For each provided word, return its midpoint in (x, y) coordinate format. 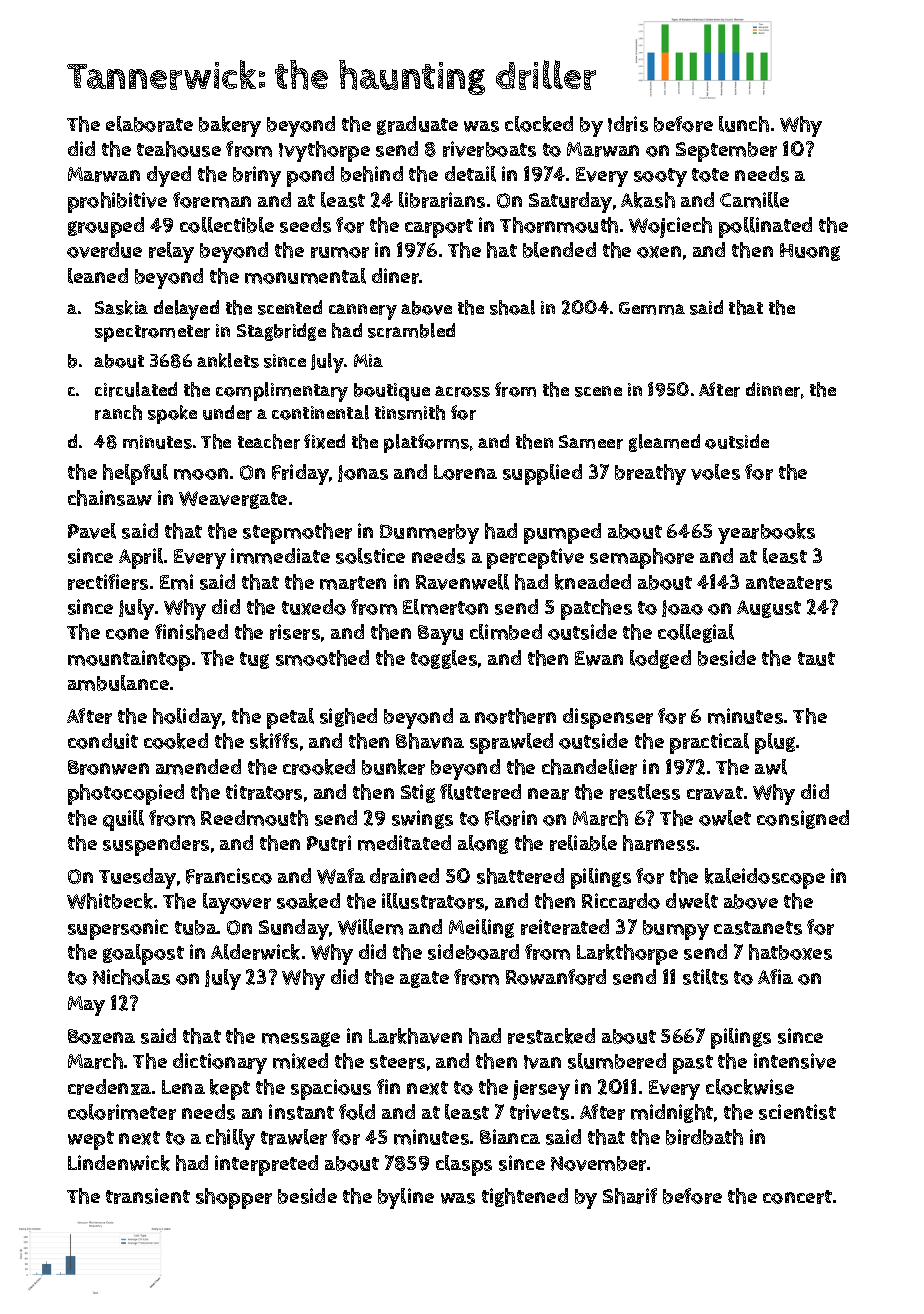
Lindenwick (119, 1163)
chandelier (589, 767)
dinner (773, 389)
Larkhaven (415, 1036)
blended (559, 250)
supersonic (118, 929)
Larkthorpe (627, 954)
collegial (696, 633)
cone (127, 634)
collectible (227, 225)
